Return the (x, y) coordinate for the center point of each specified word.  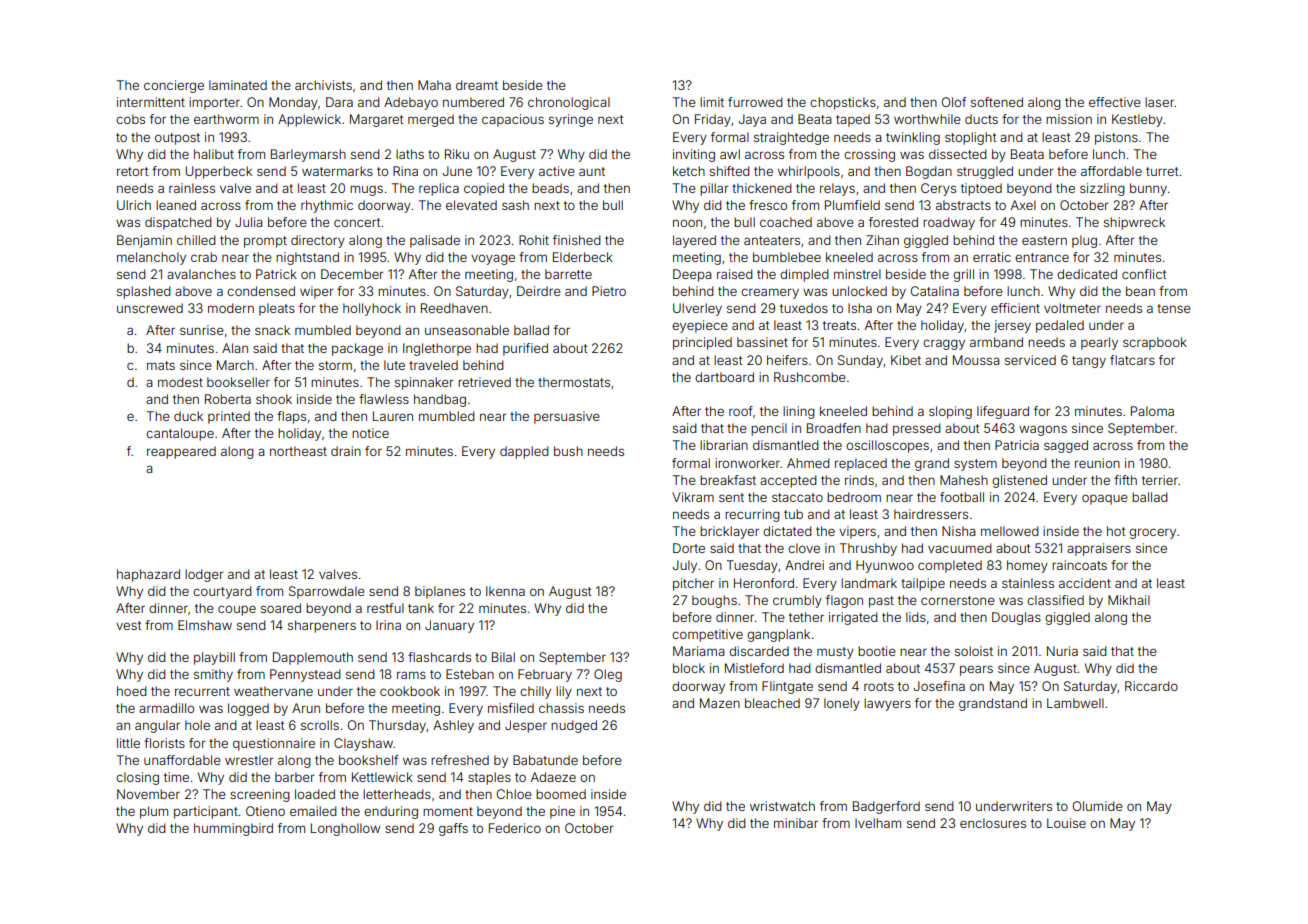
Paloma (1152, 411)
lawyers (887, 704)
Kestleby (1137, 120)
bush (568, 451)
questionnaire (274, 744)
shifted (730, 171)
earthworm (226, 119)
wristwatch (782, 806)
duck (188, 416)
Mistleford (754, 668)
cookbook (410, 691)
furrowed (755, 102)
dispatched (178, 223)
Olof (954, 102)
